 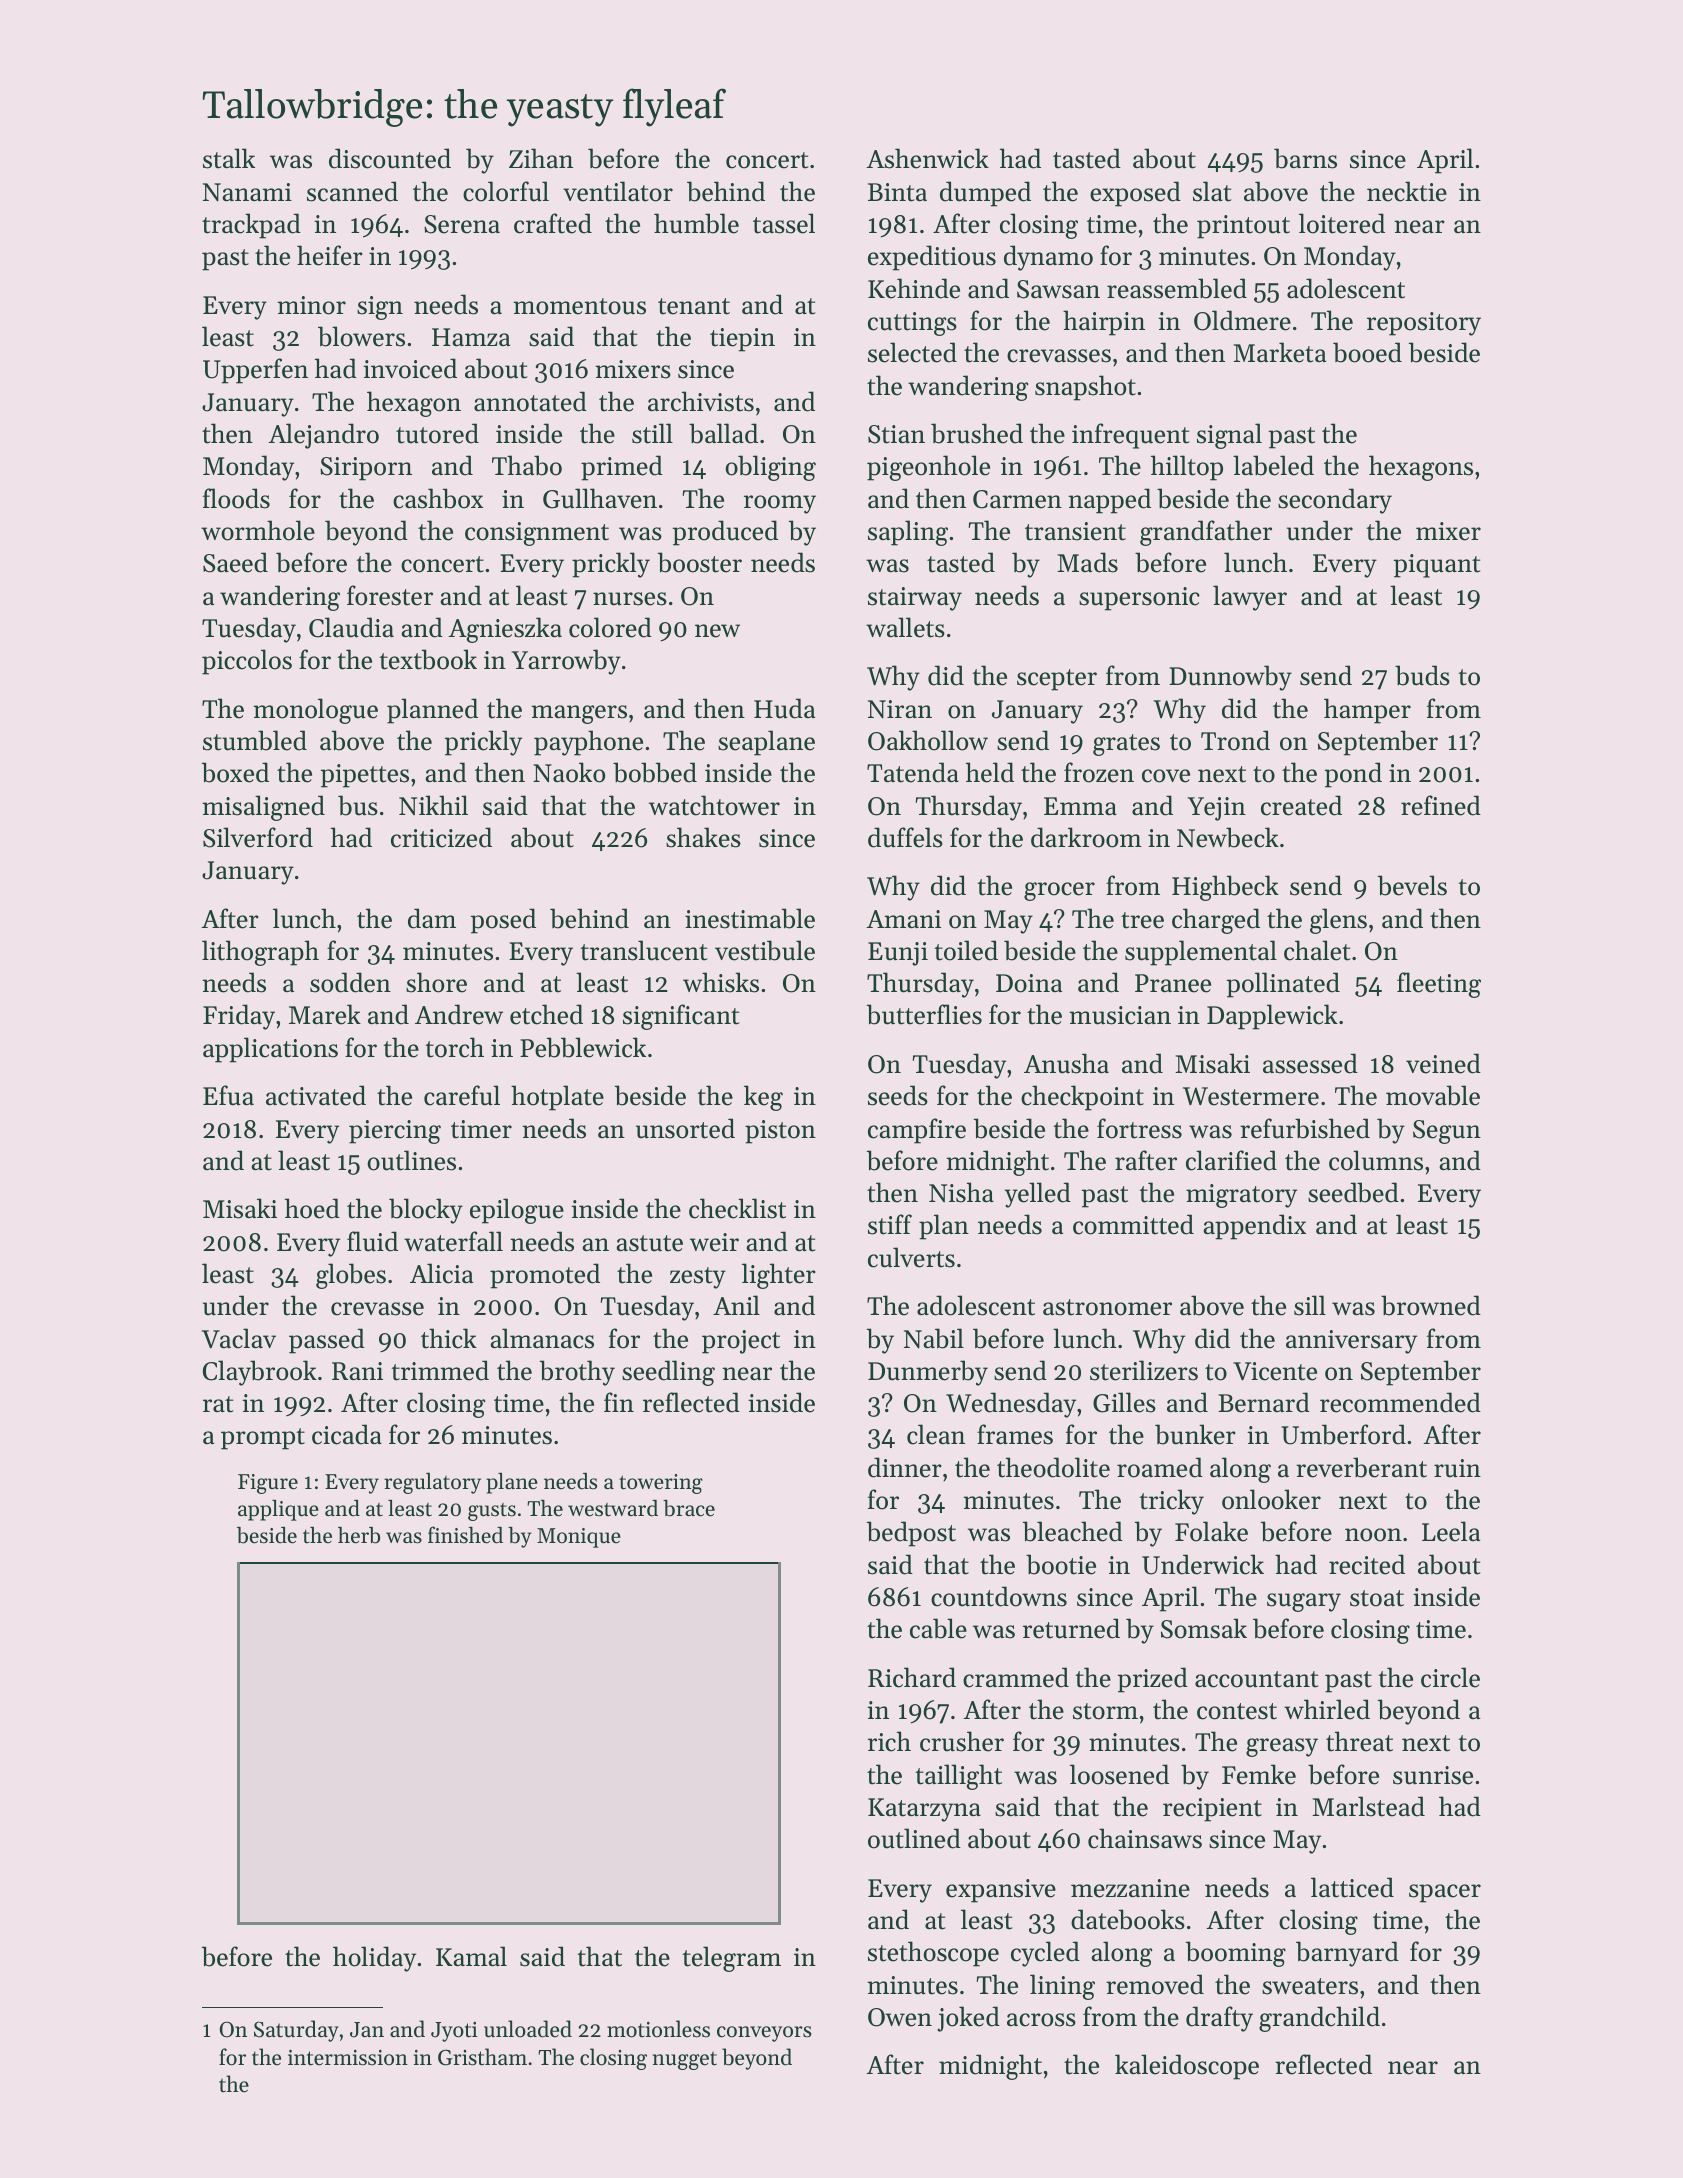 I want to click on finished, so click(x=465, y=1535).
